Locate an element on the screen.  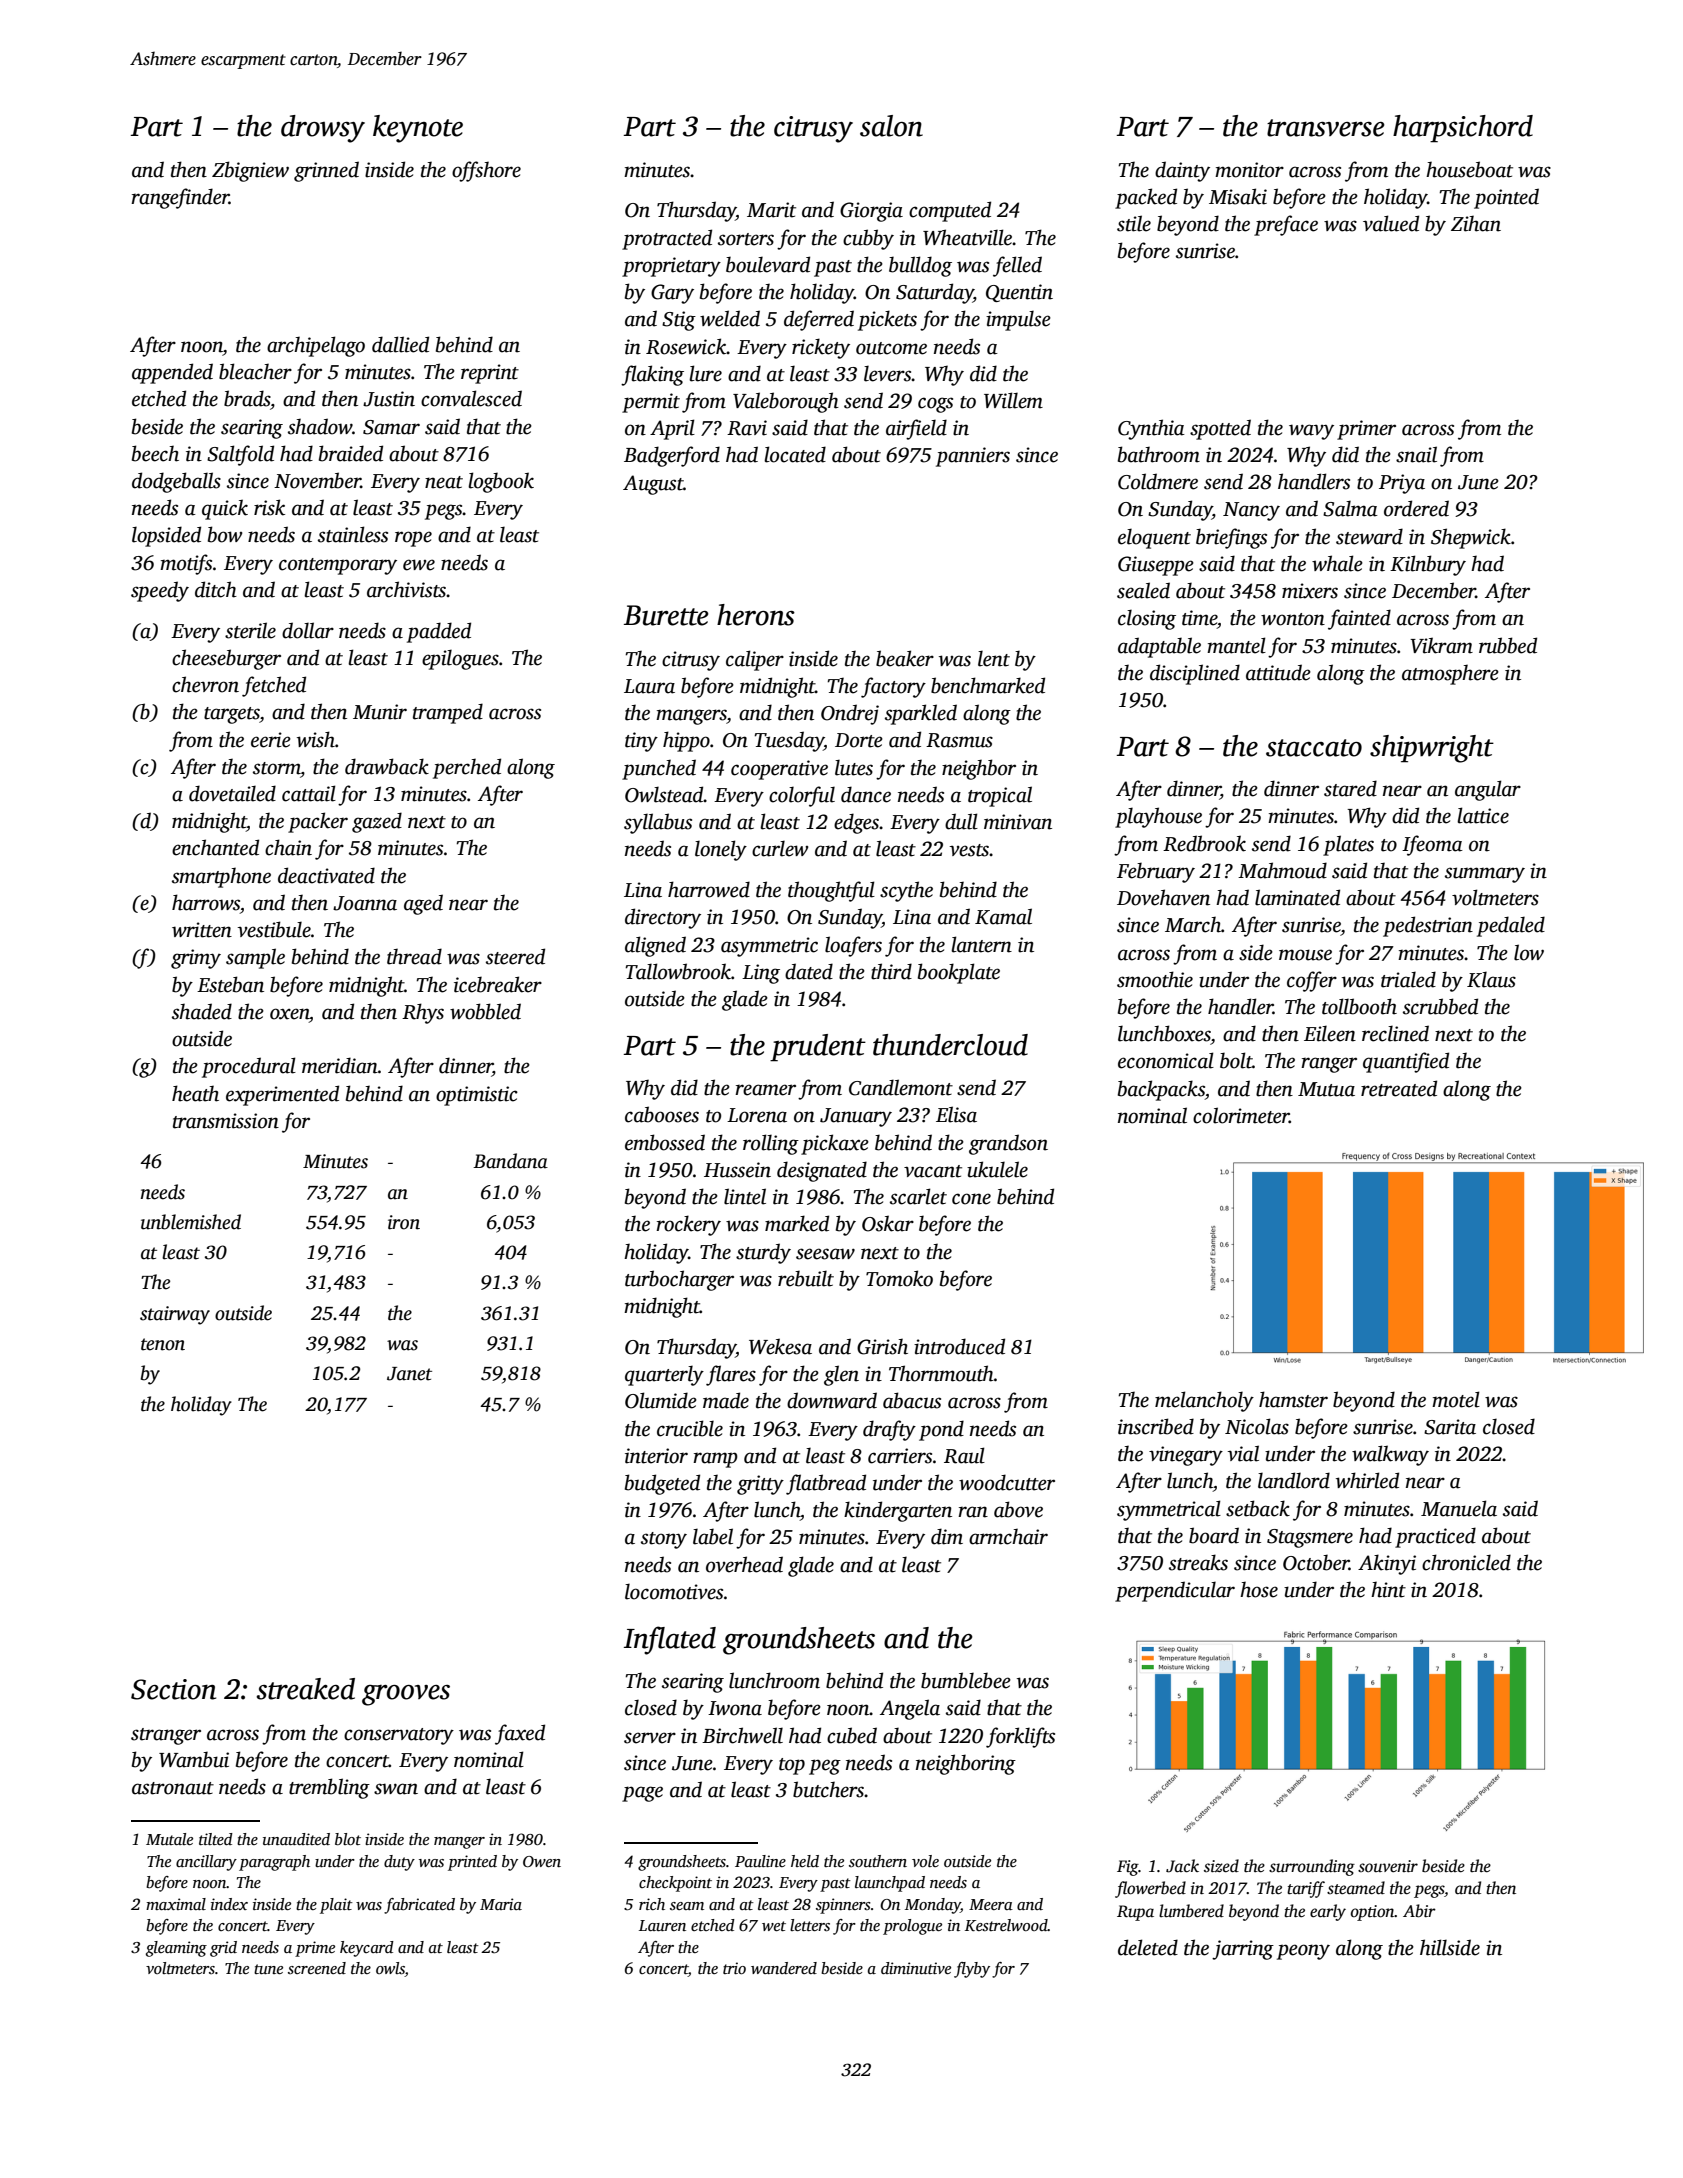
salon is located at coordinates (891, 126).
